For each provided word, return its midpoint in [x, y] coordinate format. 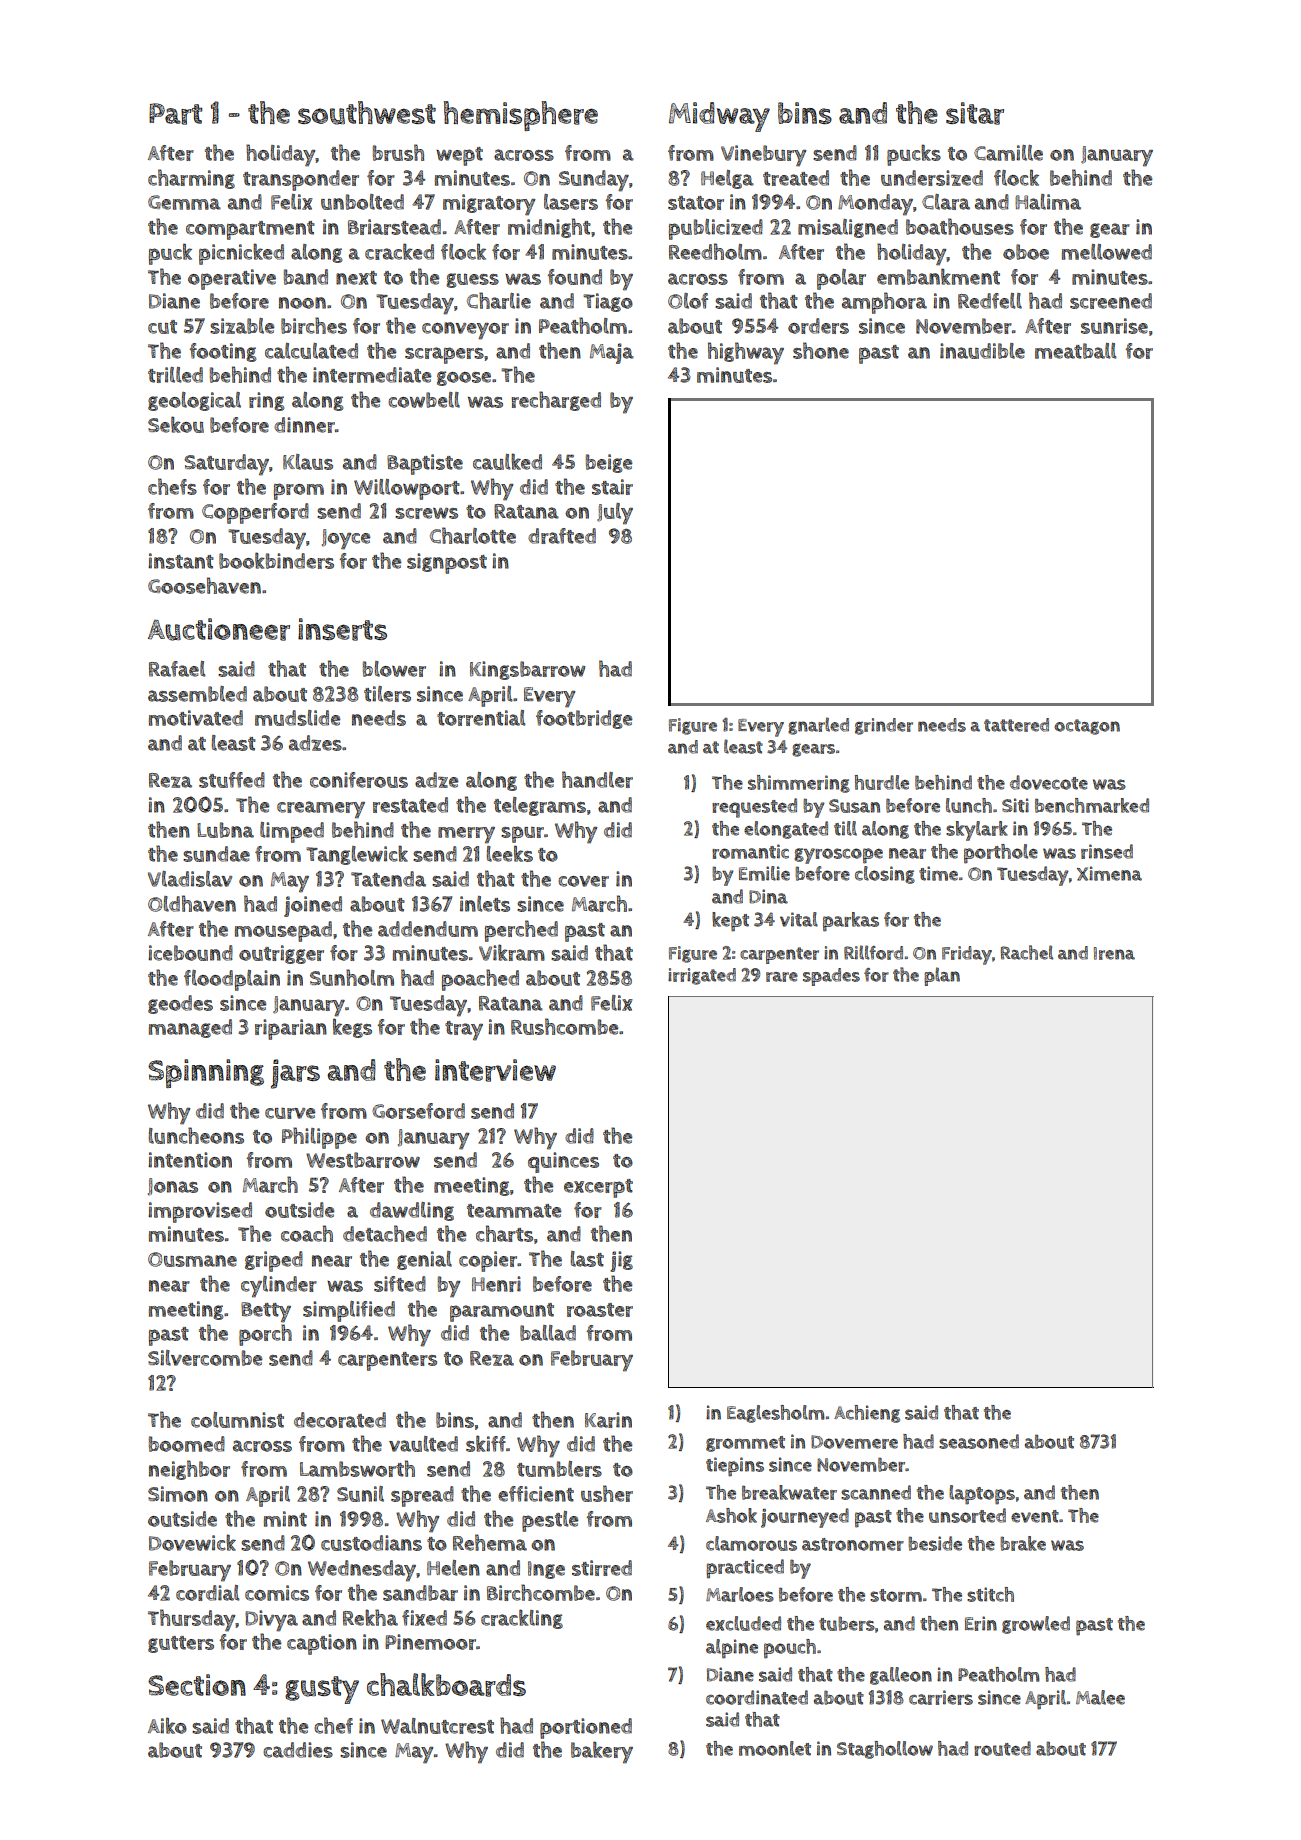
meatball [1076, 351]
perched [521, 931]
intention [190, 1160]
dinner [304, 425]
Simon [178, 1494]
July [615, 514]
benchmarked [1092, 805]
